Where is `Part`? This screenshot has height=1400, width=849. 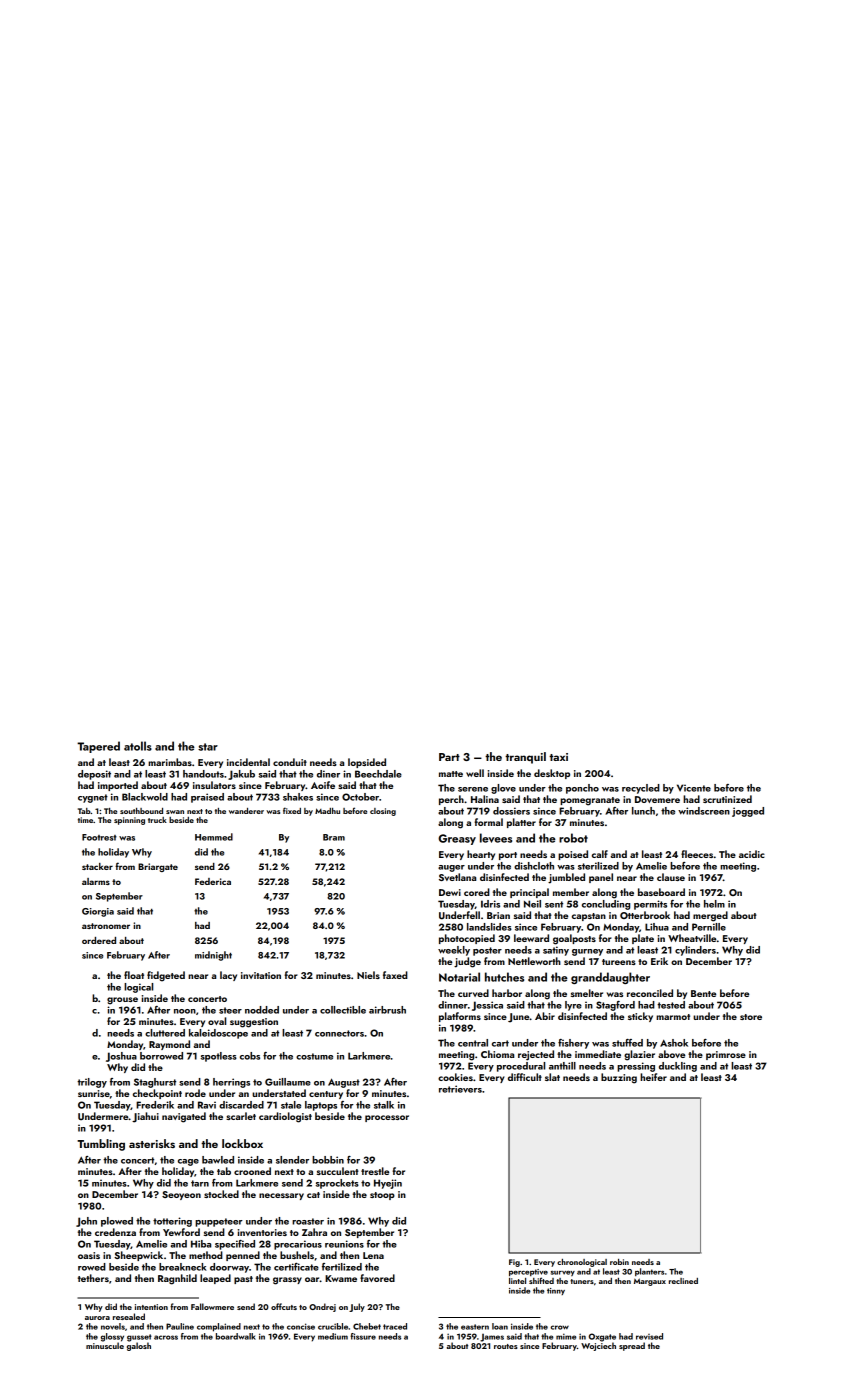
Part is located at coordinates (449, 757).
